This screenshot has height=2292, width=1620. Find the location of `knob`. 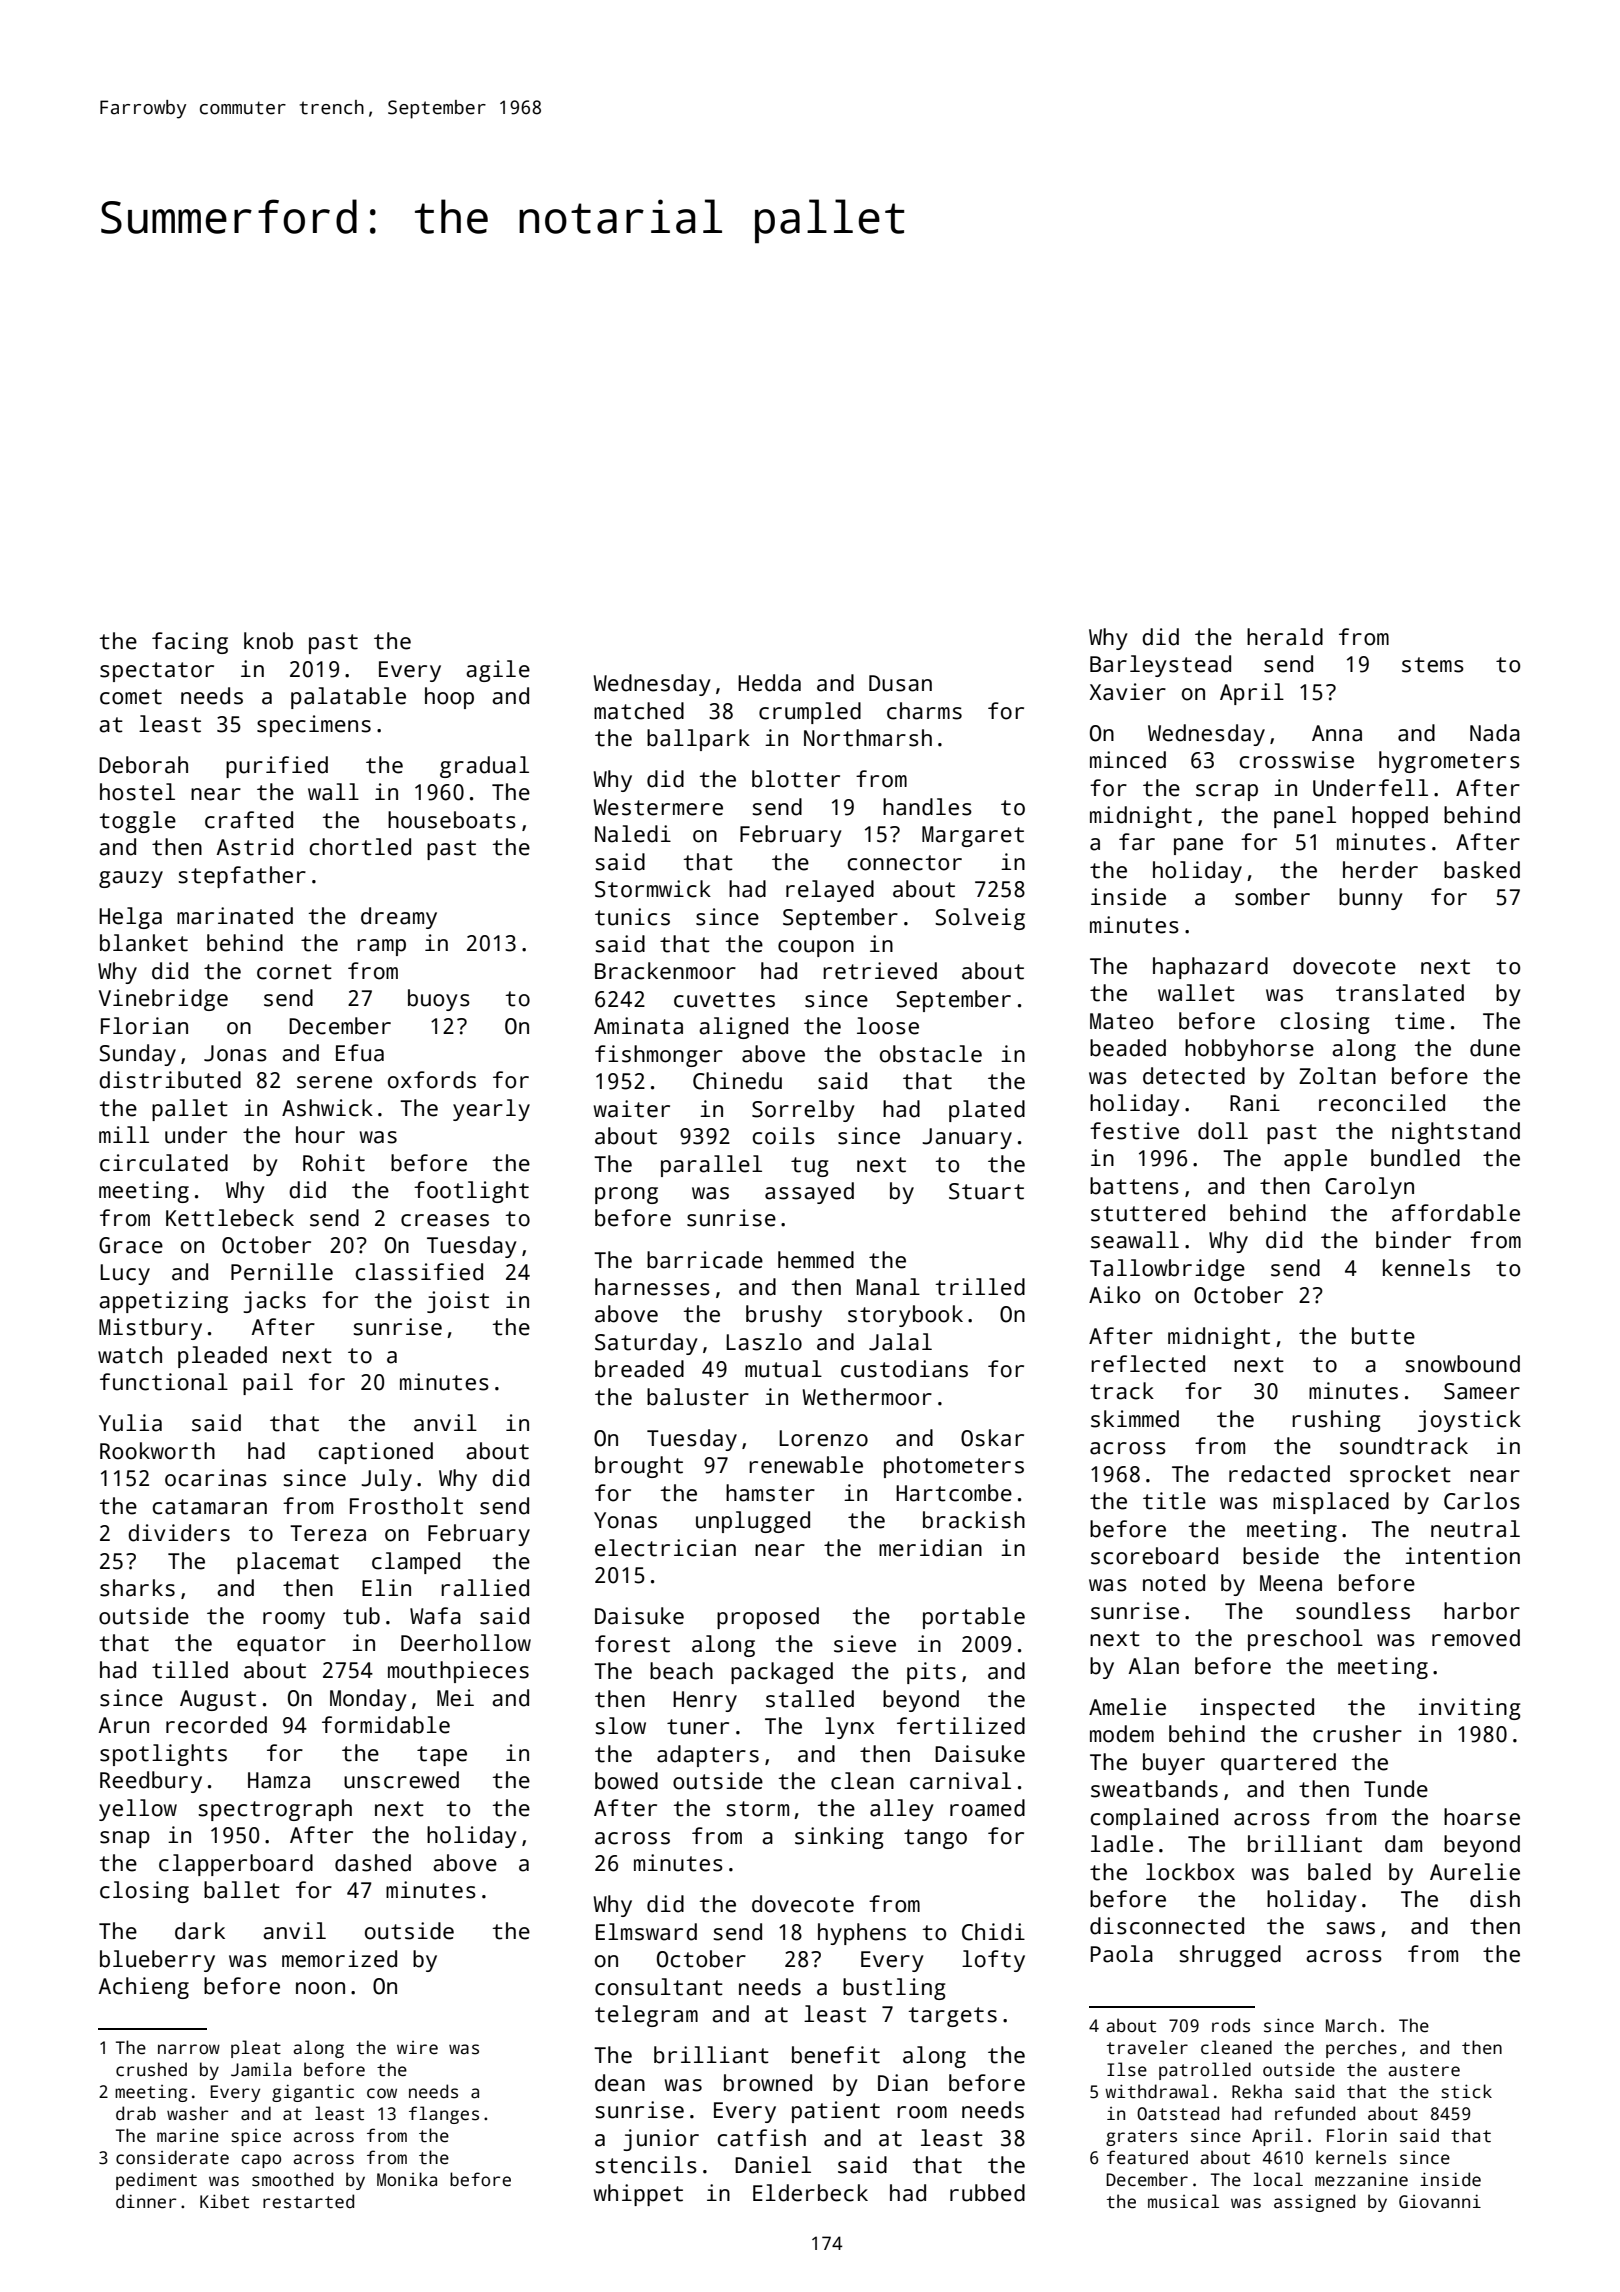

knob is located at coordinates (268, 641).
